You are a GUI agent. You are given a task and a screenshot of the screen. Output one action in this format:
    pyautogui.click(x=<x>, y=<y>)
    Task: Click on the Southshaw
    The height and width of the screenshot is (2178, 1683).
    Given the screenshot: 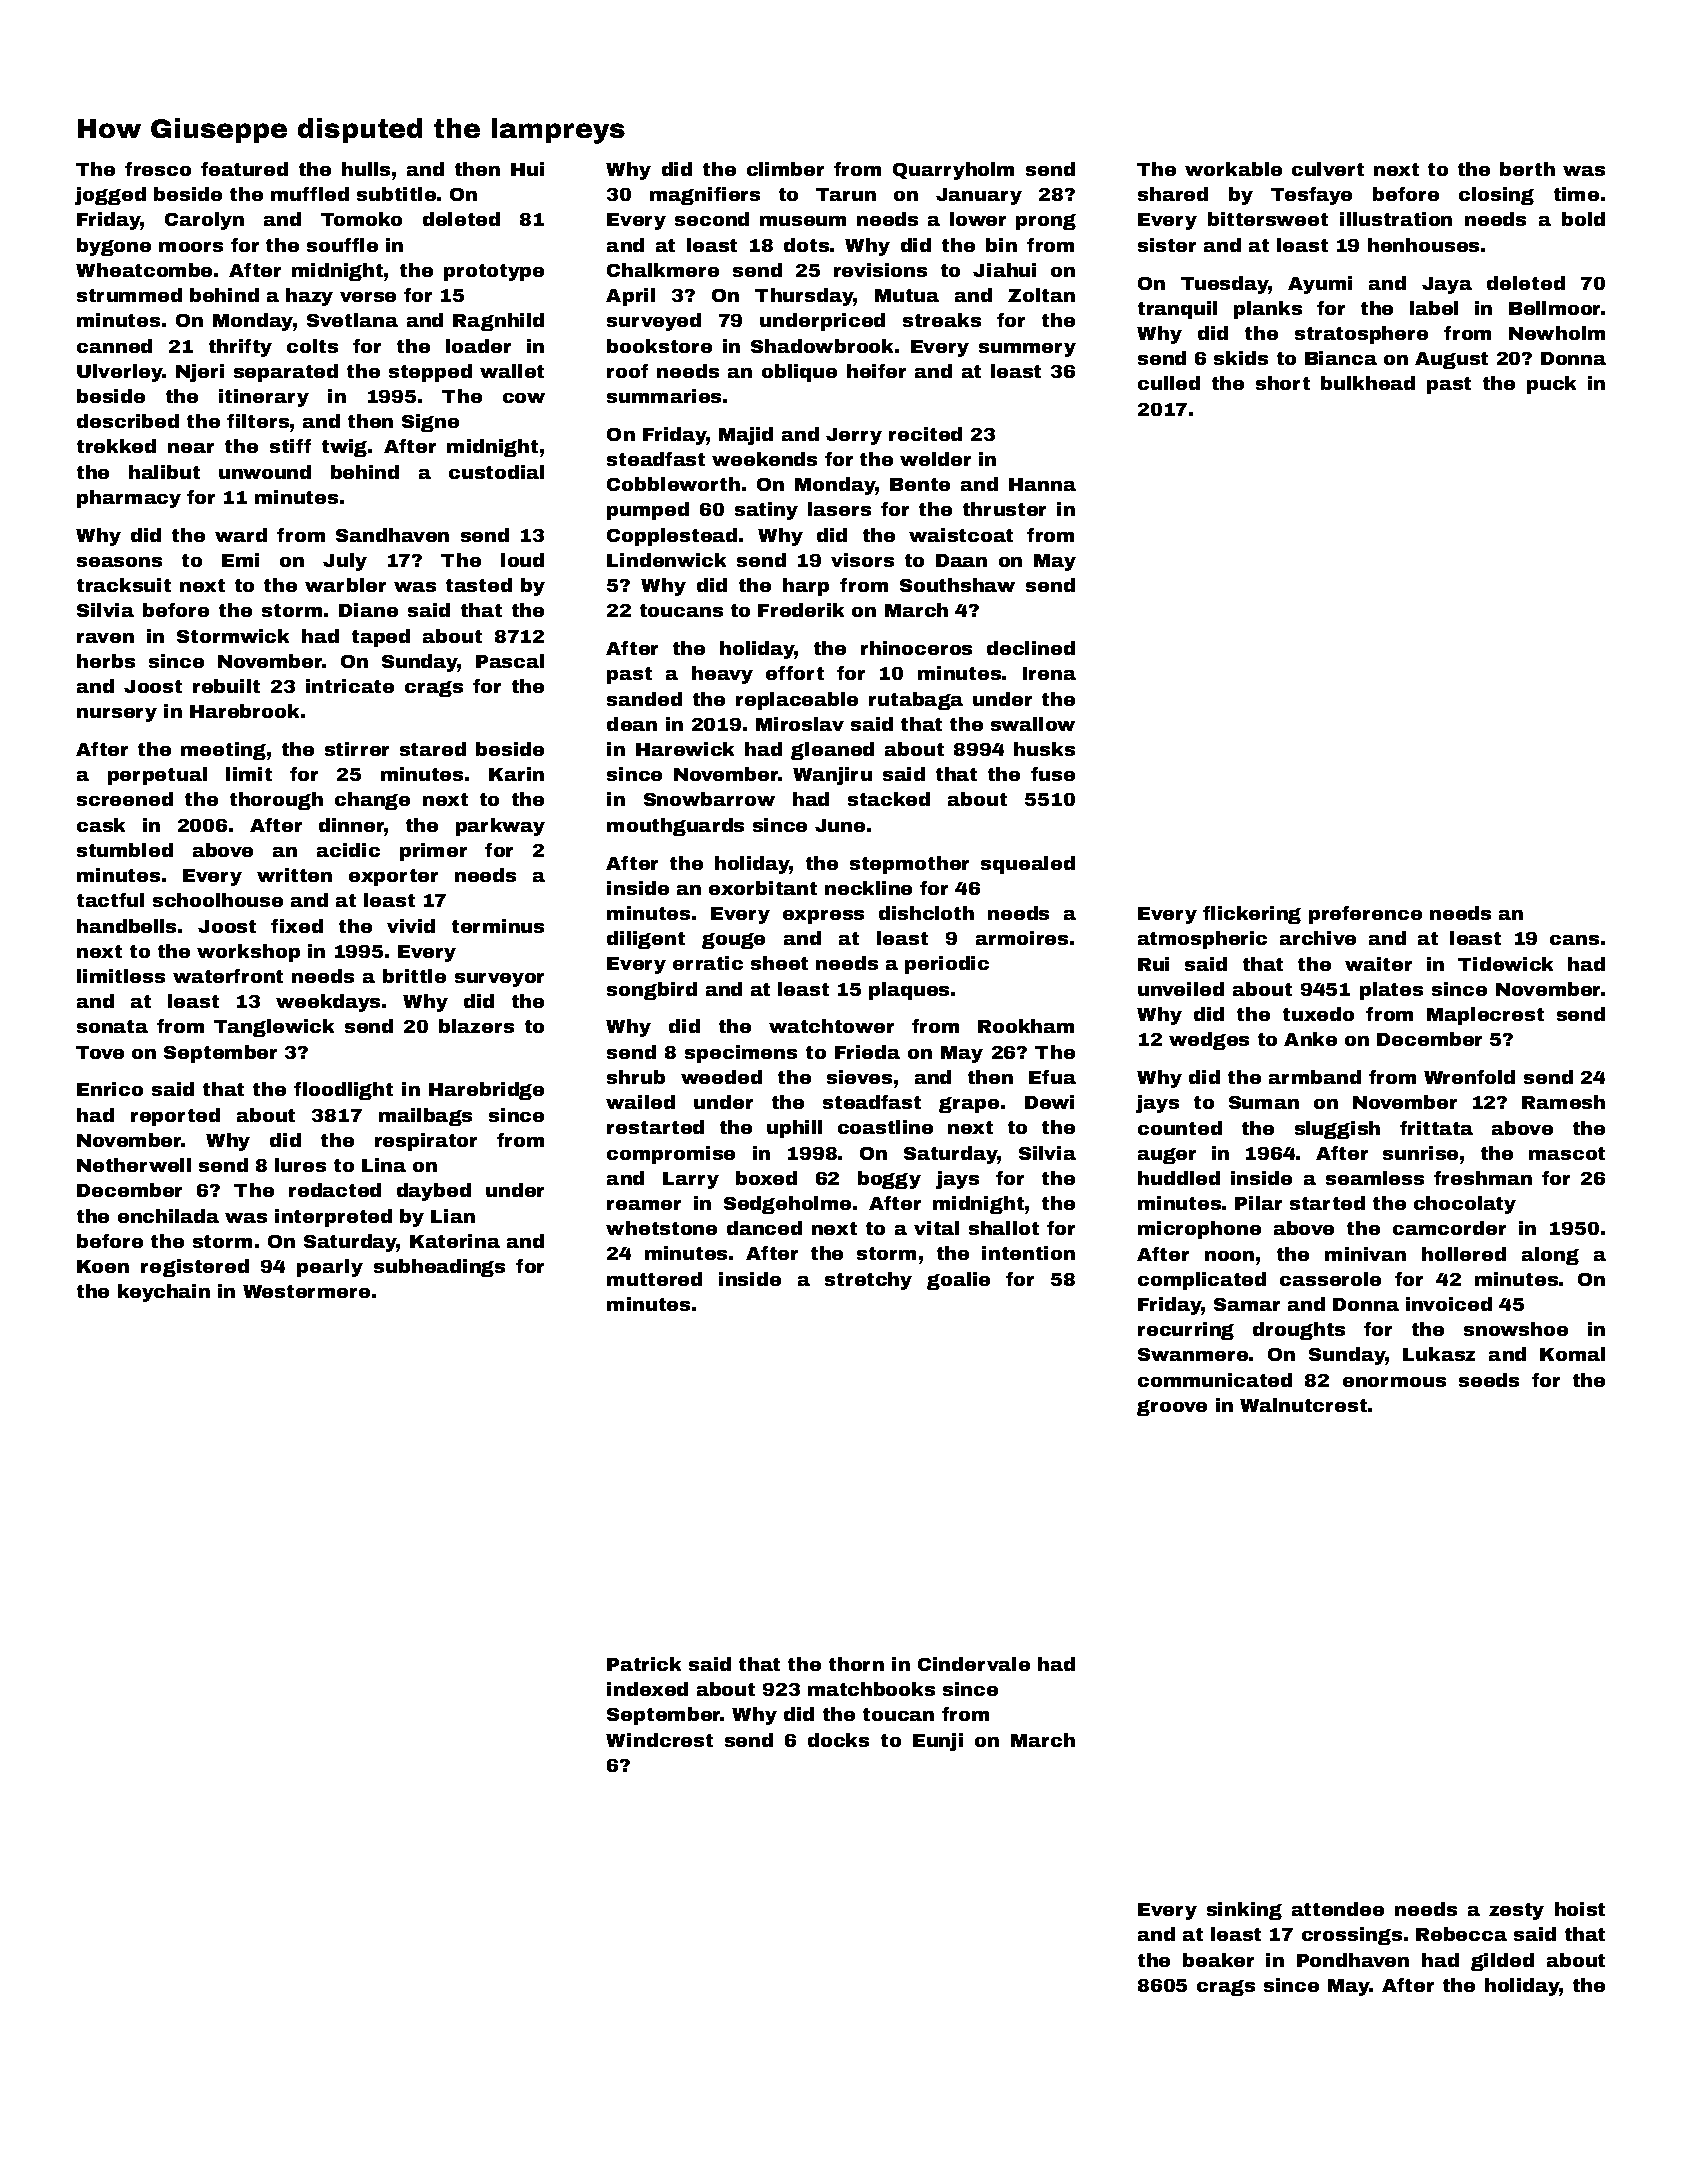 What is the action you would take?
    pyautogui.click(x=957, y=585)
